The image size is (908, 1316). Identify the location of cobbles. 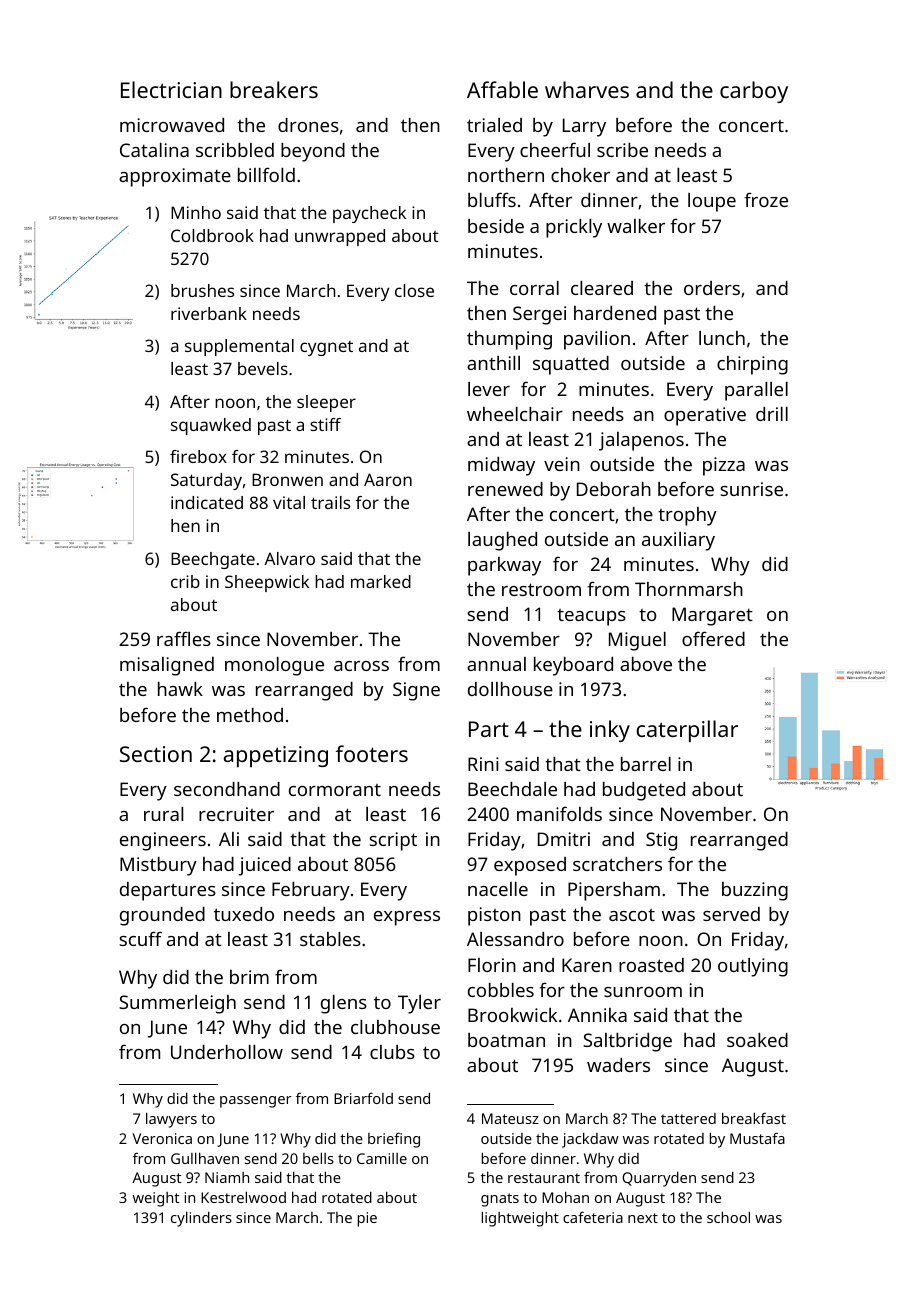
(501, 990).
